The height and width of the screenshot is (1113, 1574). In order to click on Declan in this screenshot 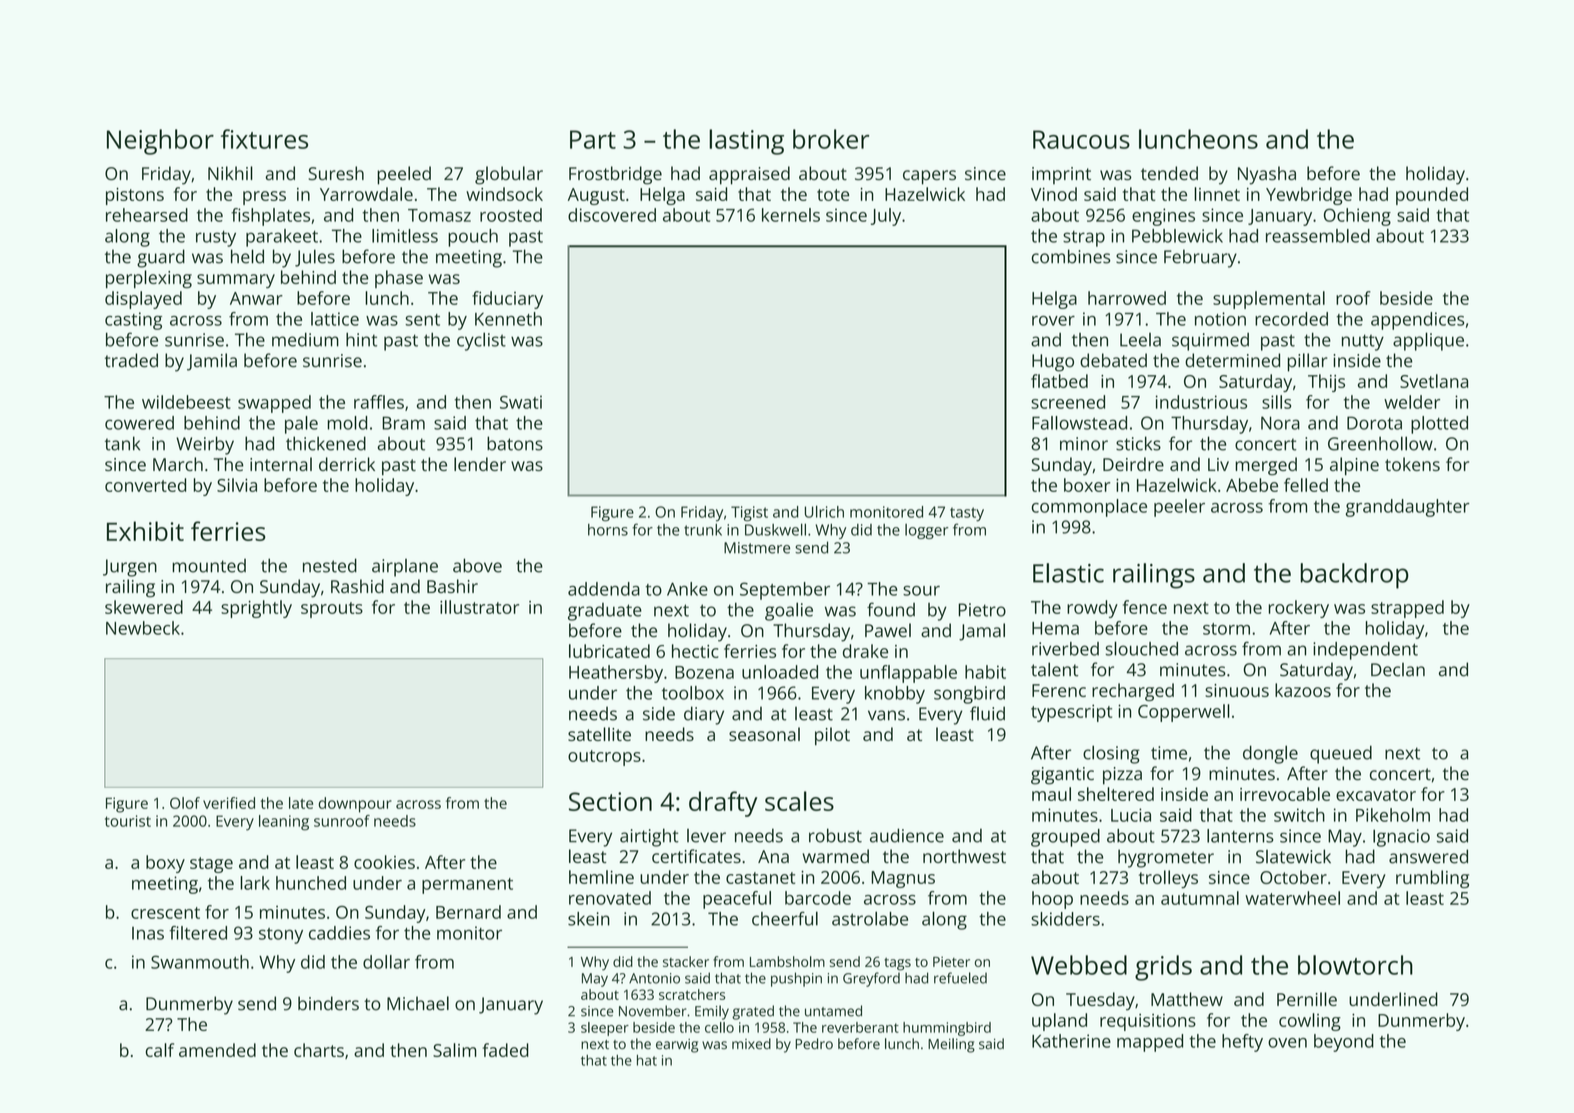, I will do `click(1398, 670)`.
